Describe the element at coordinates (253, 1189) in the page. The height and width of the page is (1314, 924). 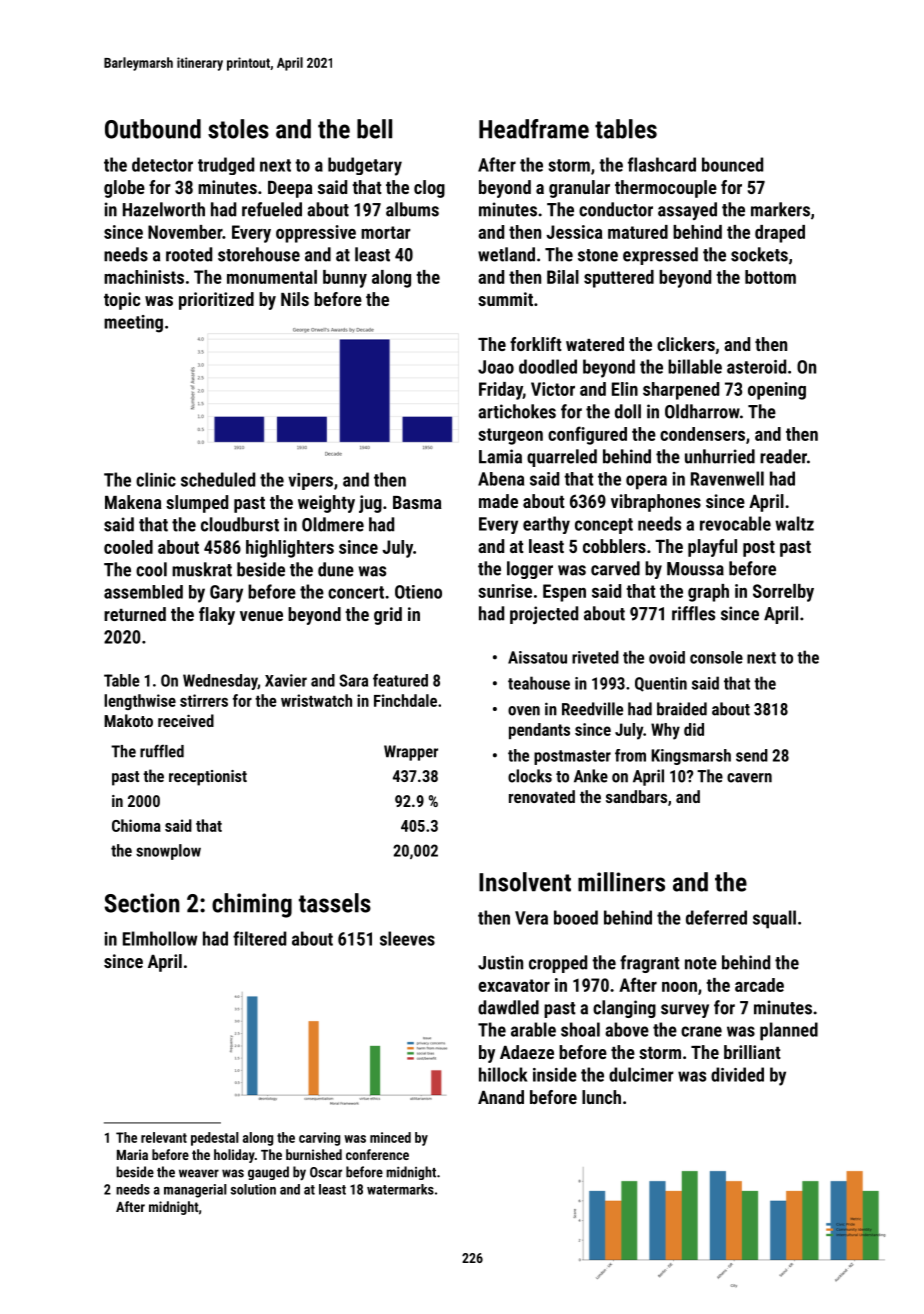
I see `solution` at that location.
